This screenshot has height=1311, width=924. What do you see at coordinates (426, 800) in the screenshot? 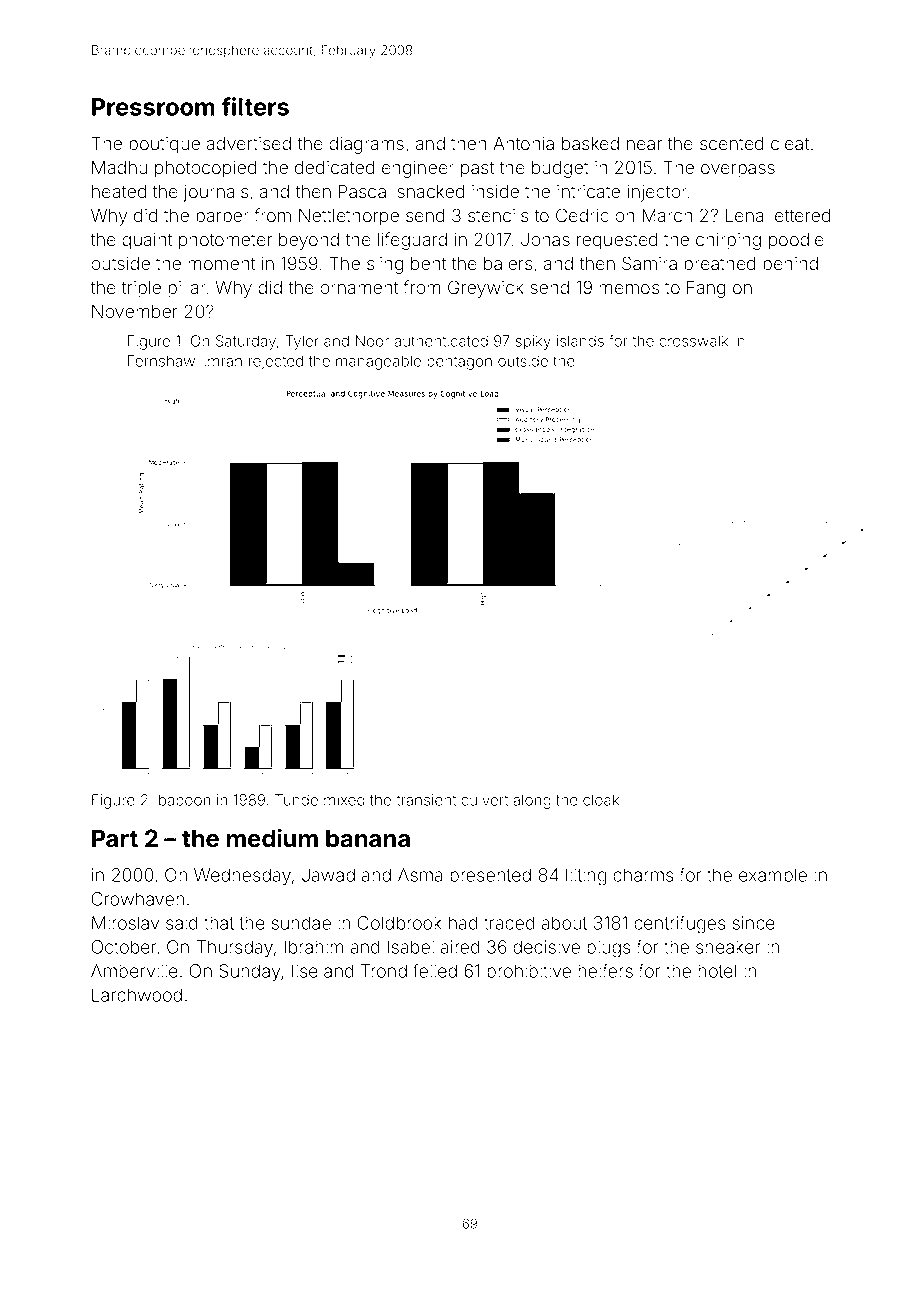
I see `transient` at bounding box center [426, 800].
